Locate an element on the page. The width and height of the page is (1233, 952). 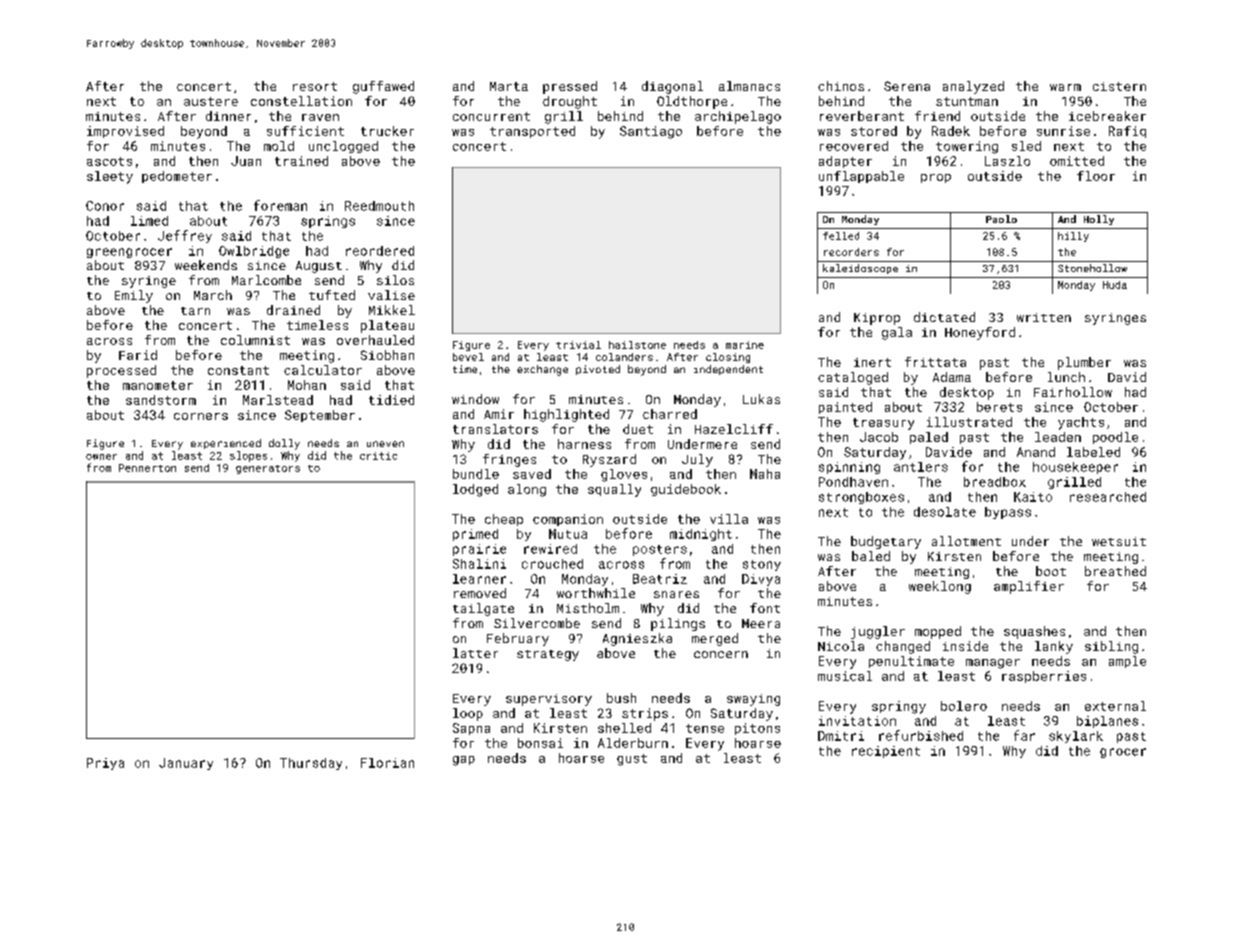
sibling is located at coordinates (1111, 647).
